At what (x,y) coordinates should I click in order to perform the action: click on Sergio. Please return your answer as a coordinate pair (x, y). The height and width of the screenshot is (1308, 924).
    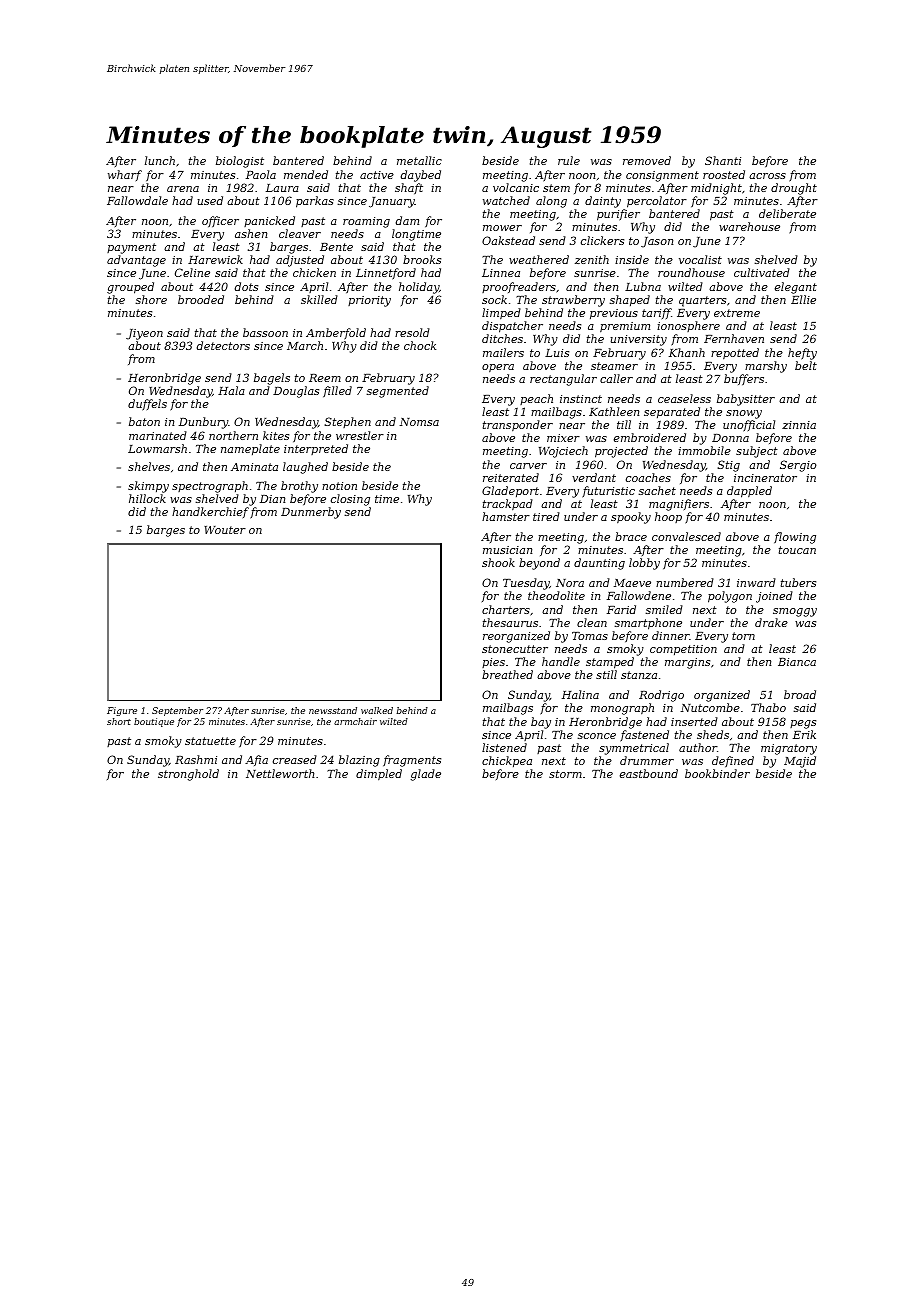
    Looking at the image, I should click on (798, 466).
